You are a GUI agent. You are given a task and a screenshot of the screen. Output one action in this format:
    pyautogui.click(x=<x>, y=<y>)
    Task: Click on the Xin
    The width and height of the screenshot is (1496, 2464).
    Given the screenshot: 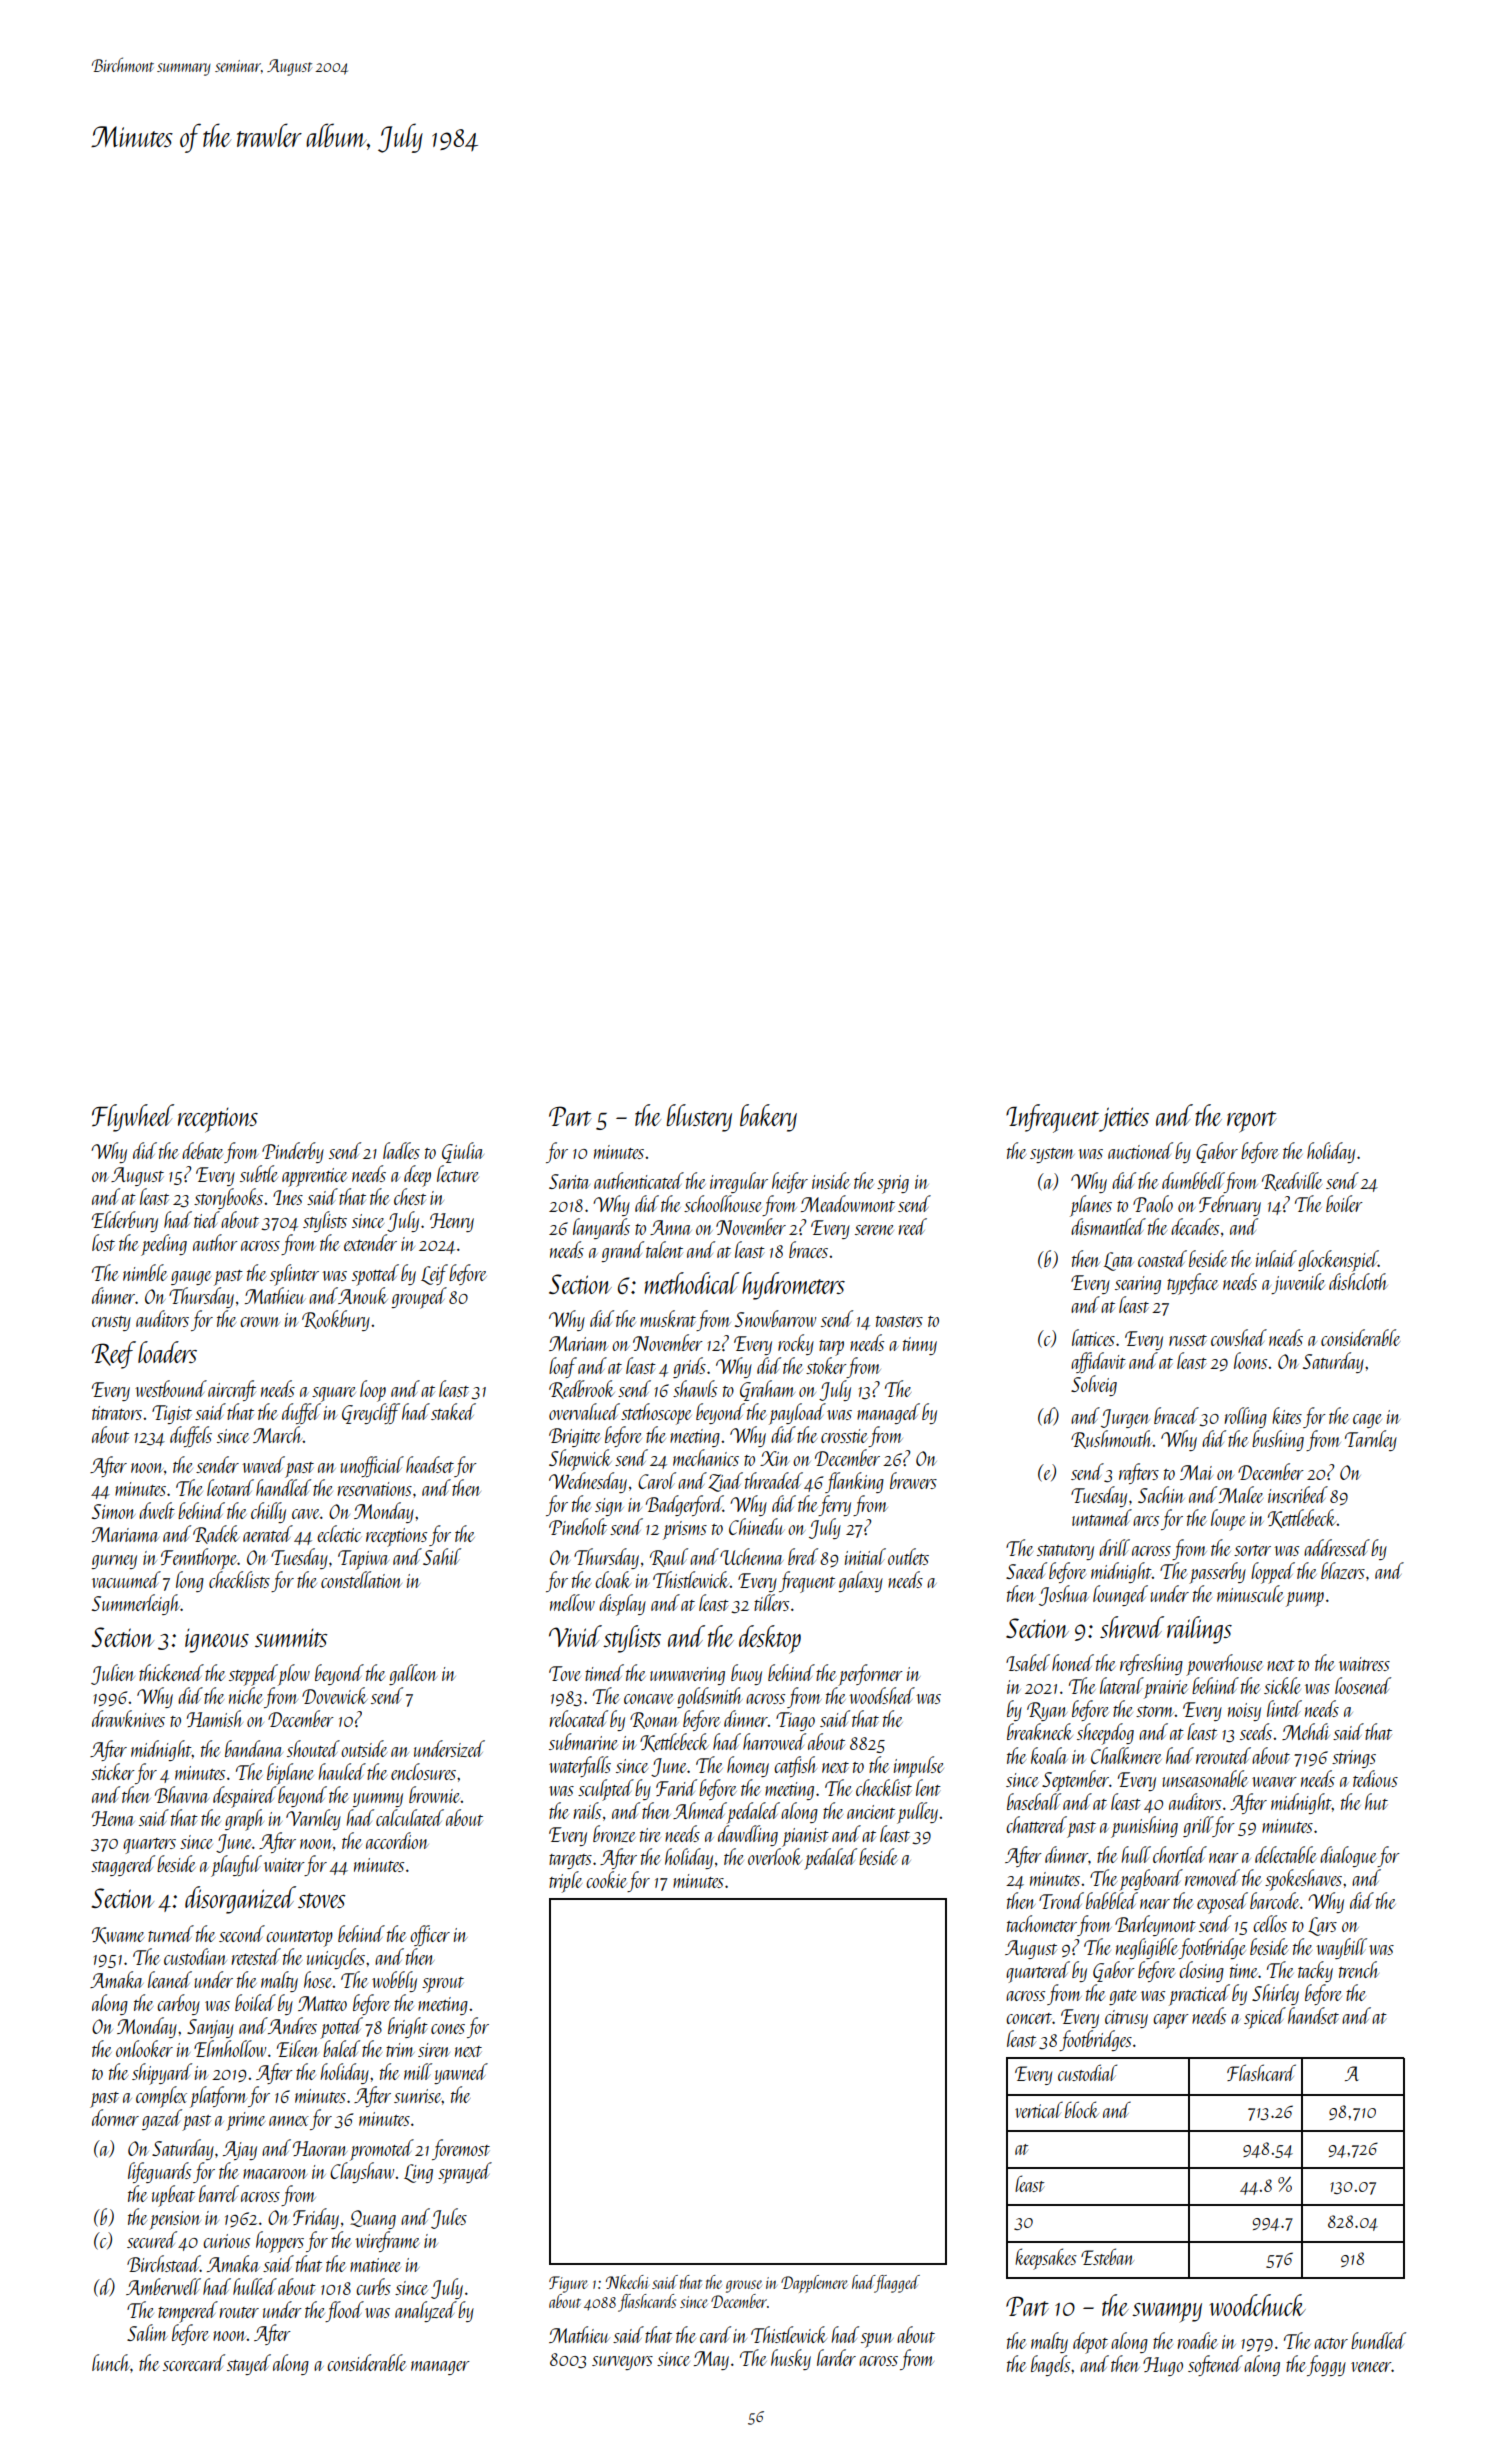 What is the action you would take?
    pyautogui.click(x=774, y=1458)
